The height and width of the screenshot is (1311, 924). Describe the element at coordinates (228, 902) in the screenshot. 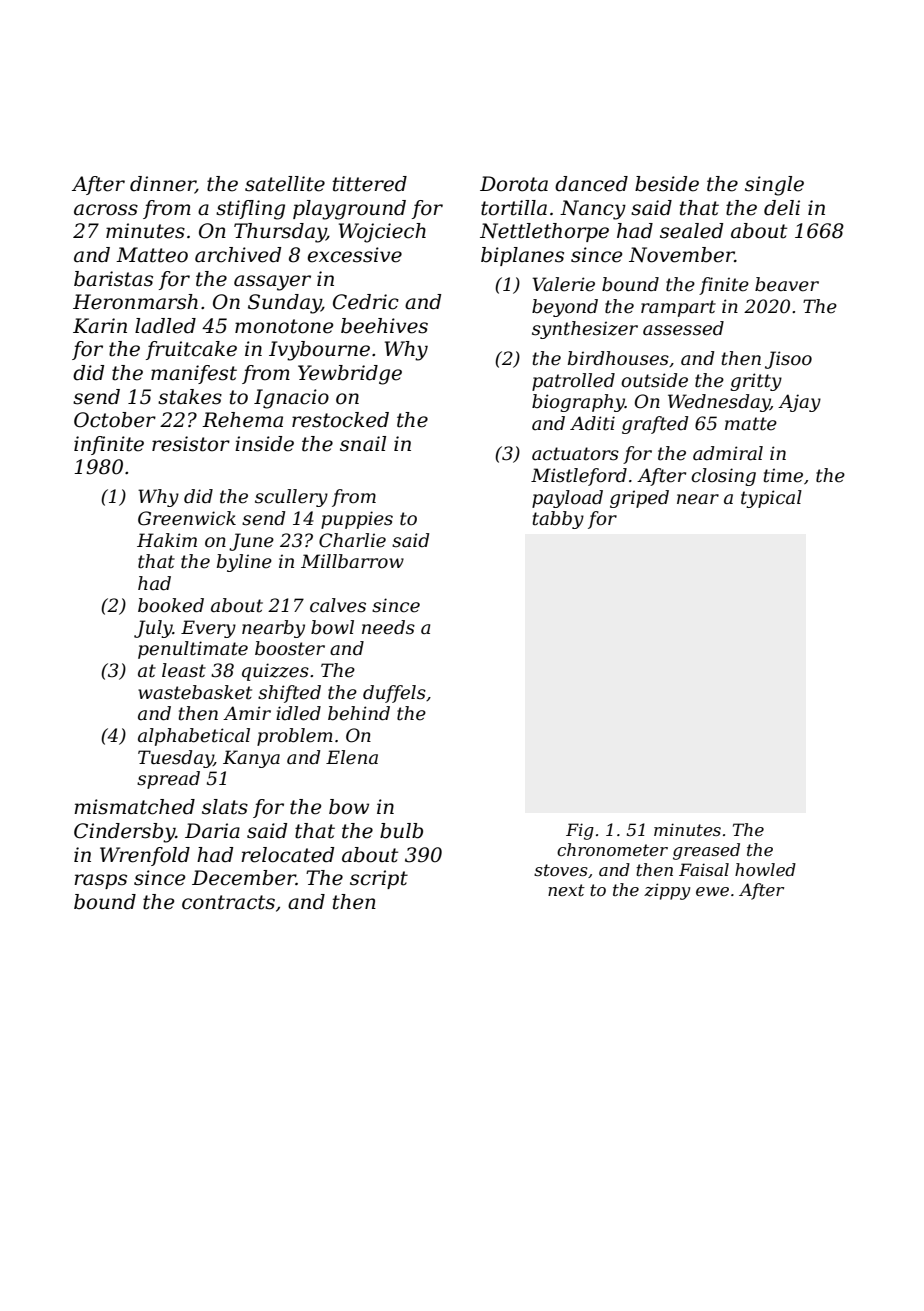

I see `contracts` at that location.
